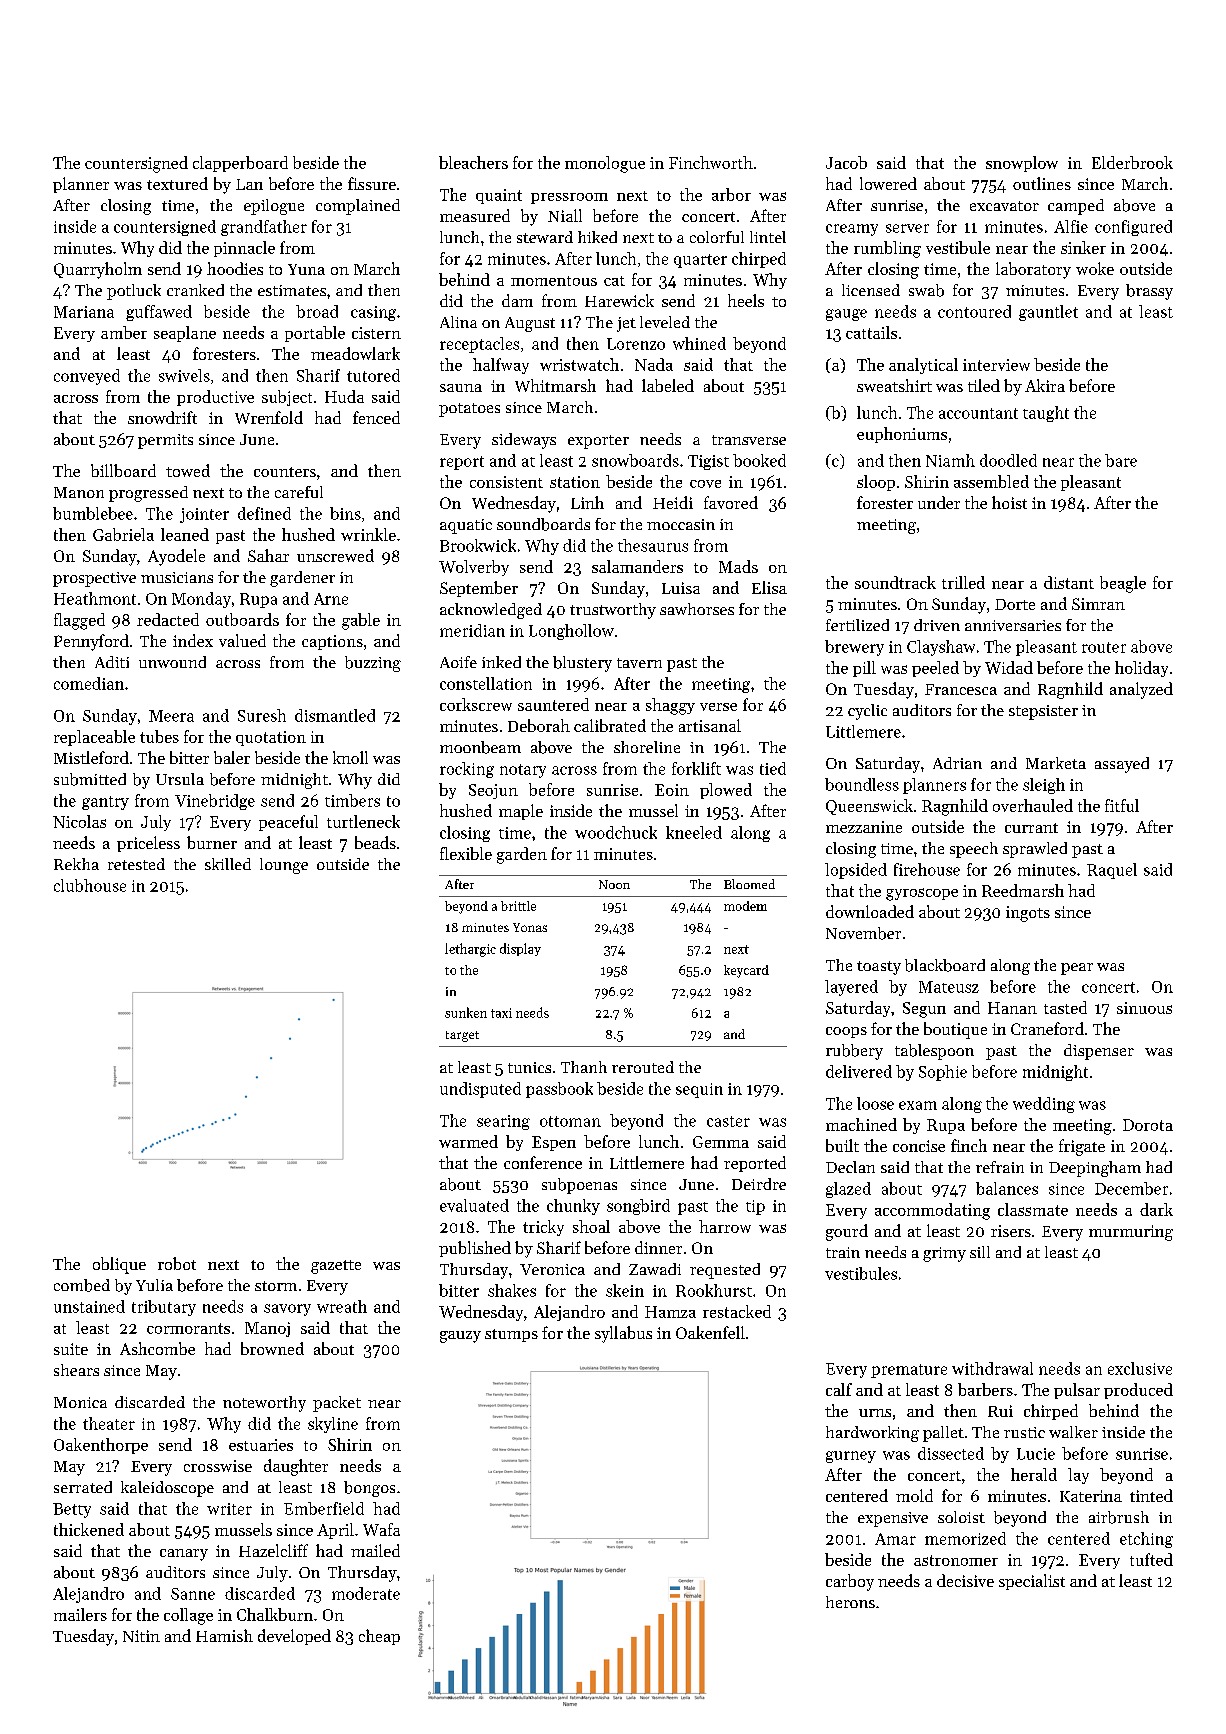  Describe the element at coordinates (468, 1141) in the screenshot. I see `warmed` at that location.
